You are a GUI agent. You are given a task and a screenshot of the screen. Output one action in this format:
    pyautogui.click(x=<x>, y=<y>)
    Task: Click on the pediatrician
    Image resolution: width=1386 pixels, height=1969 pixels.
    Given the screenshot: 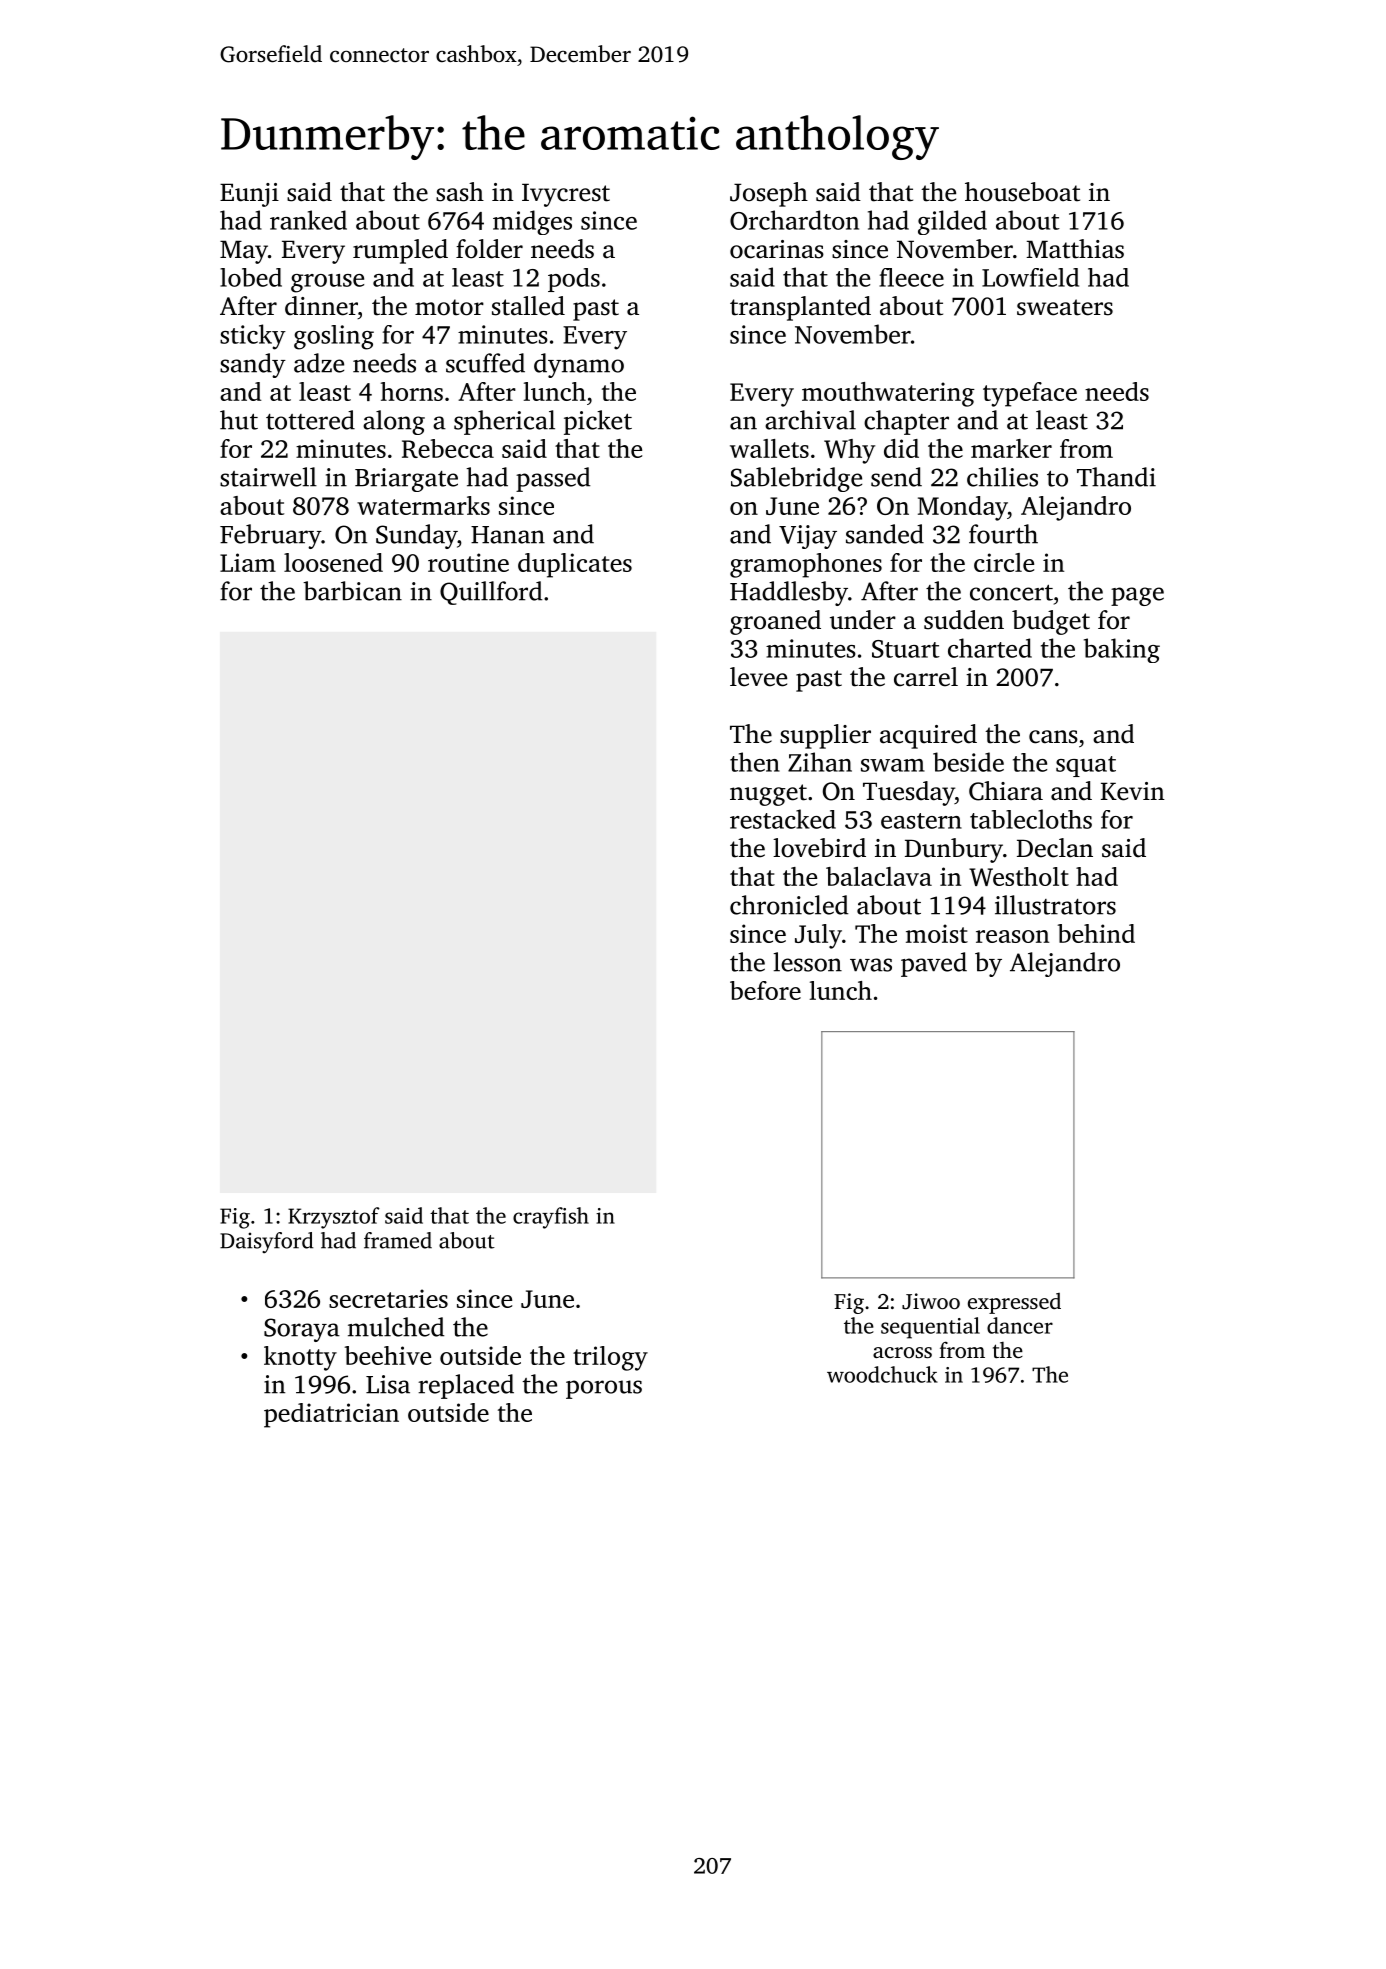 What is the action you would take?
    pyautogui.click(x=331, y=1415)
